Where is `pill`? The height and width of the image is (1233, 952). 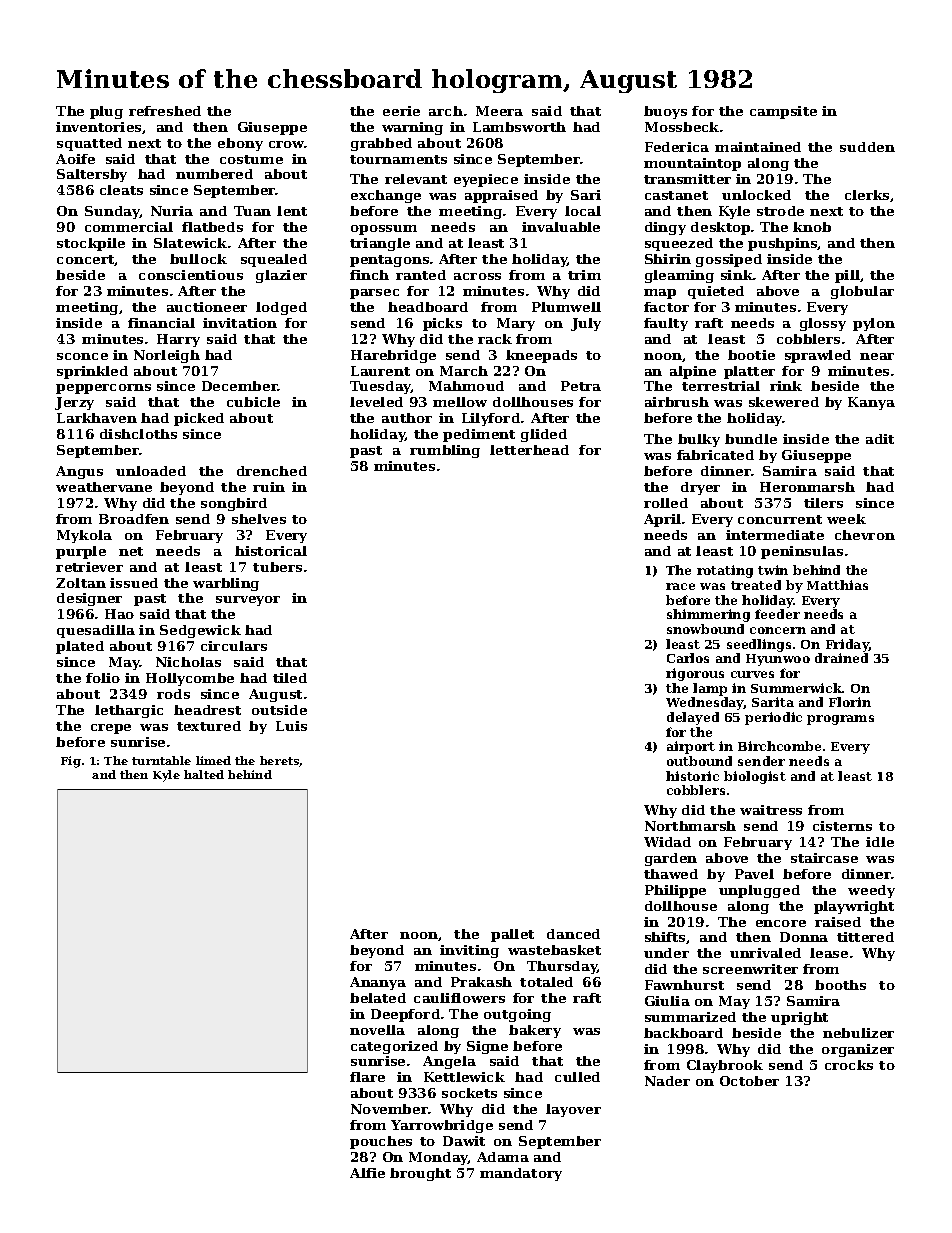 pill is located at coordinates (847, 276).
